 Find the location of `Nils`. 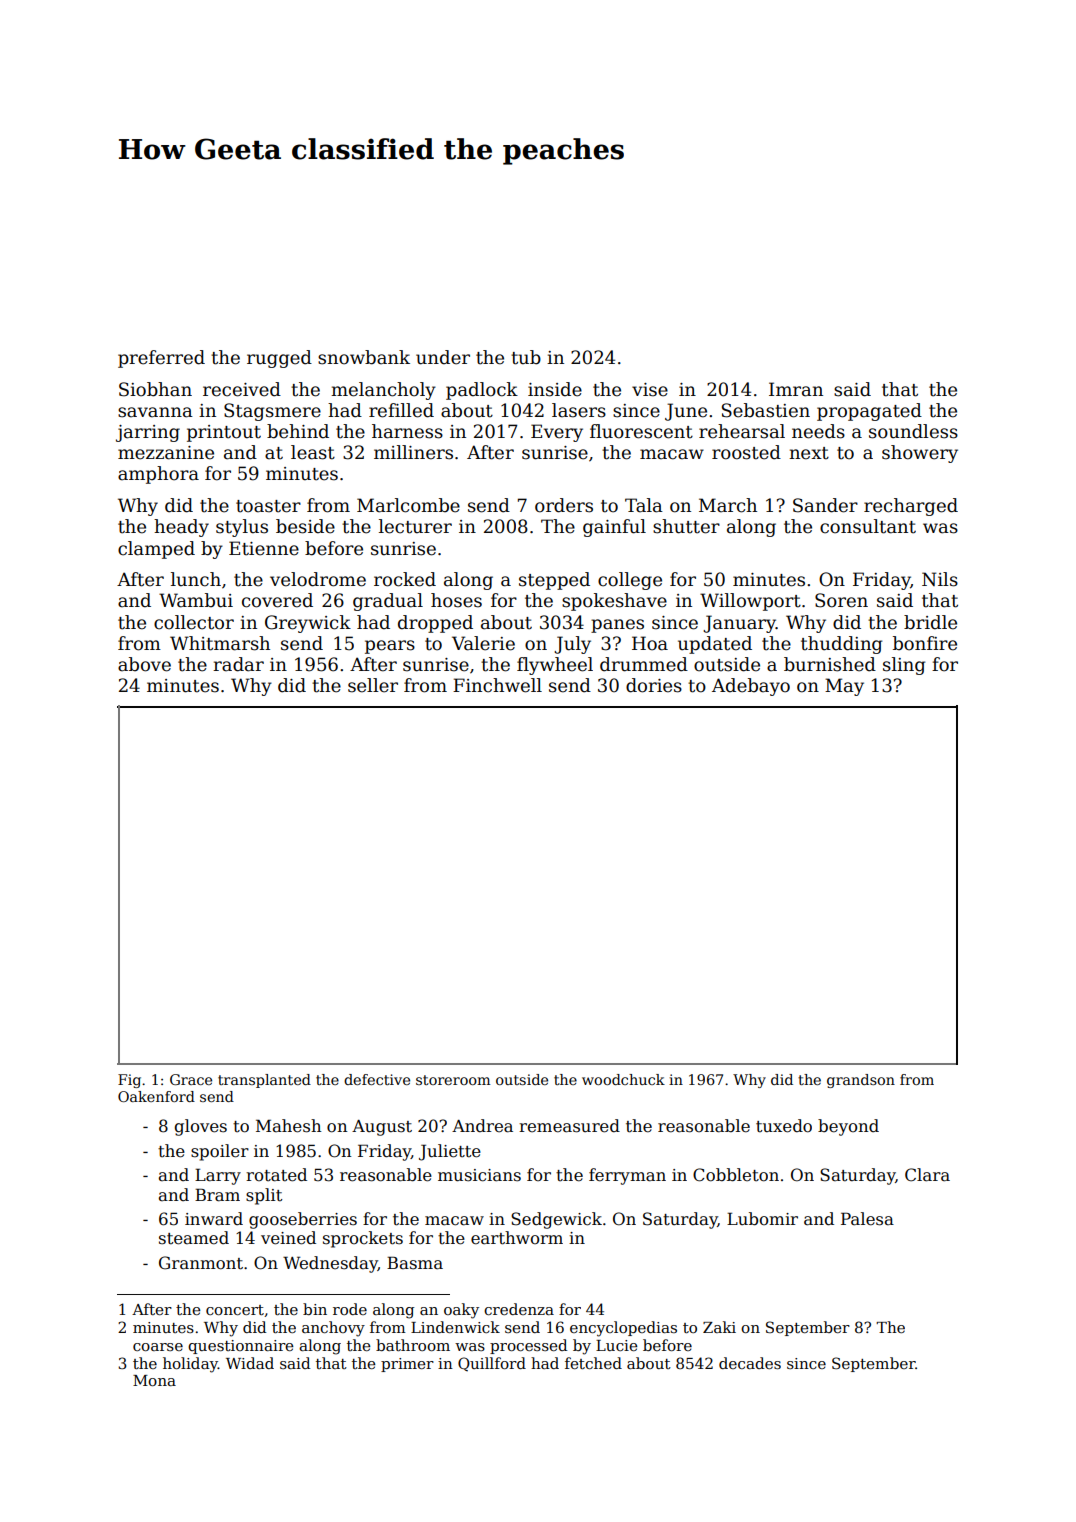

Nils is located at coordinates (940, 579).
